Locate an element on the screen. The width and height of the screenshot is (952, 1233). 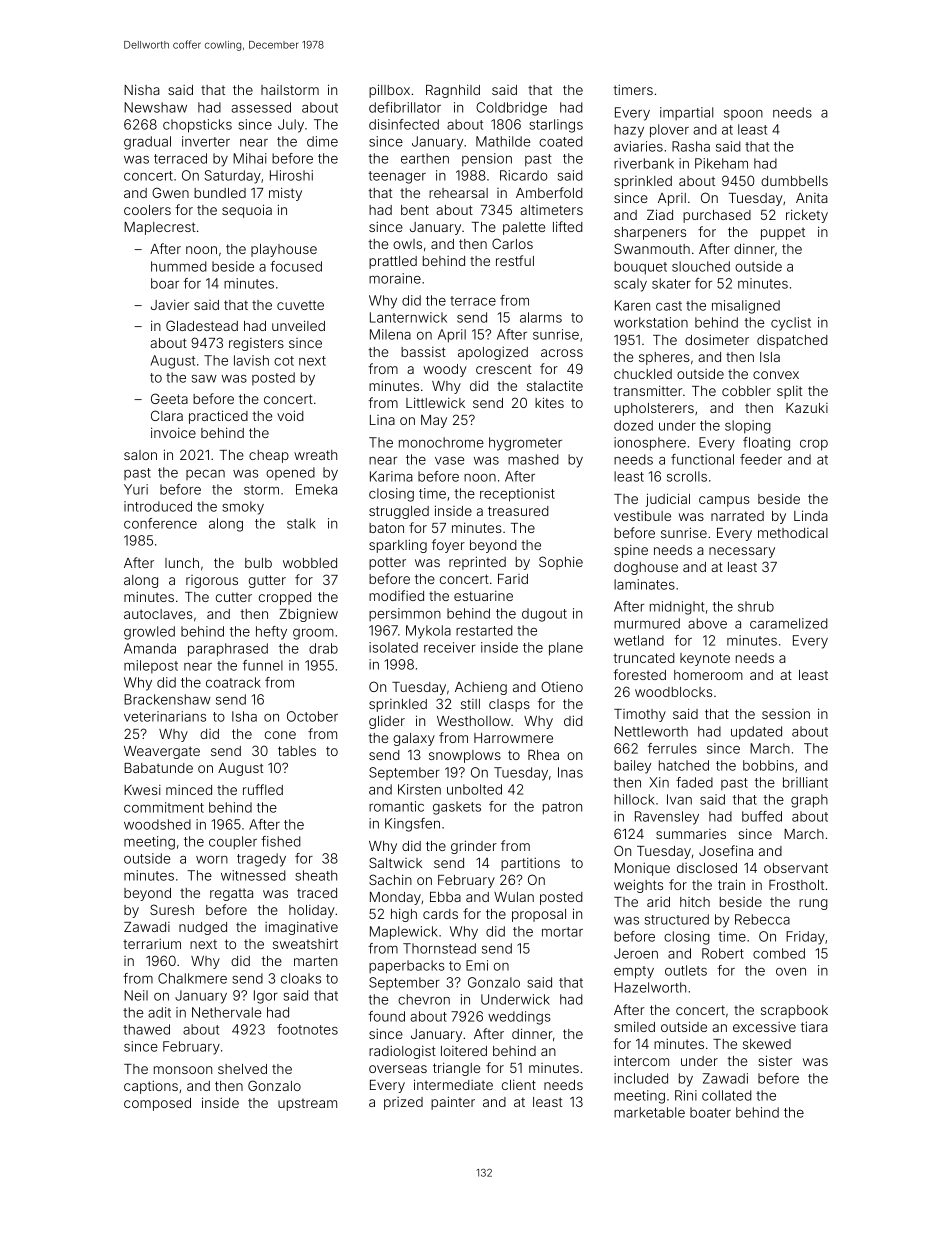
impartial is located at coordinates (686, 113).
